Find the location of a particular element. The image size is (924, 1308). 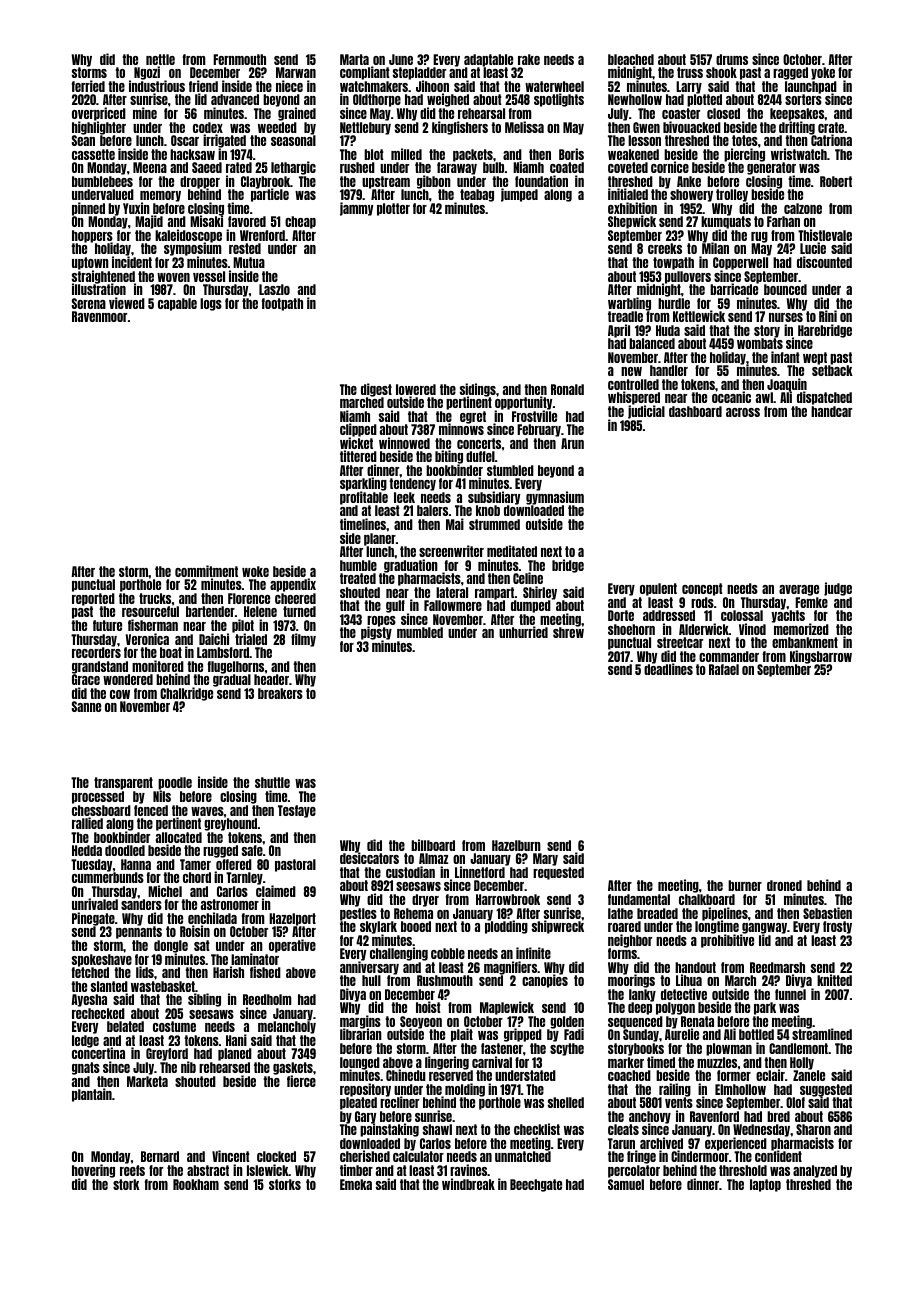

commitment is located at coordinates (206, 571).
